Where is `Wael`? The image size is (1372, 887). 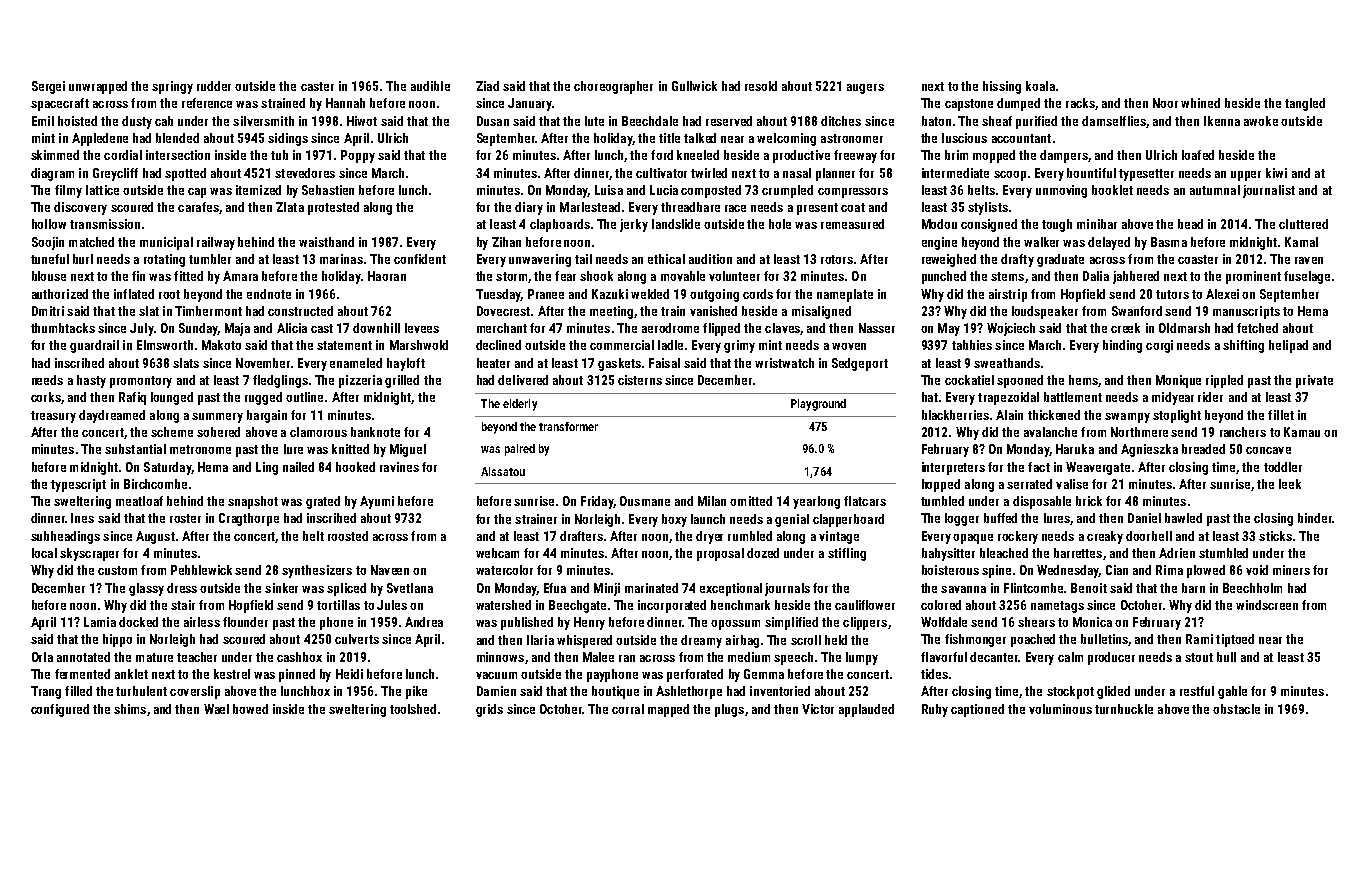 Wael is located at coordinates (216, 709).
